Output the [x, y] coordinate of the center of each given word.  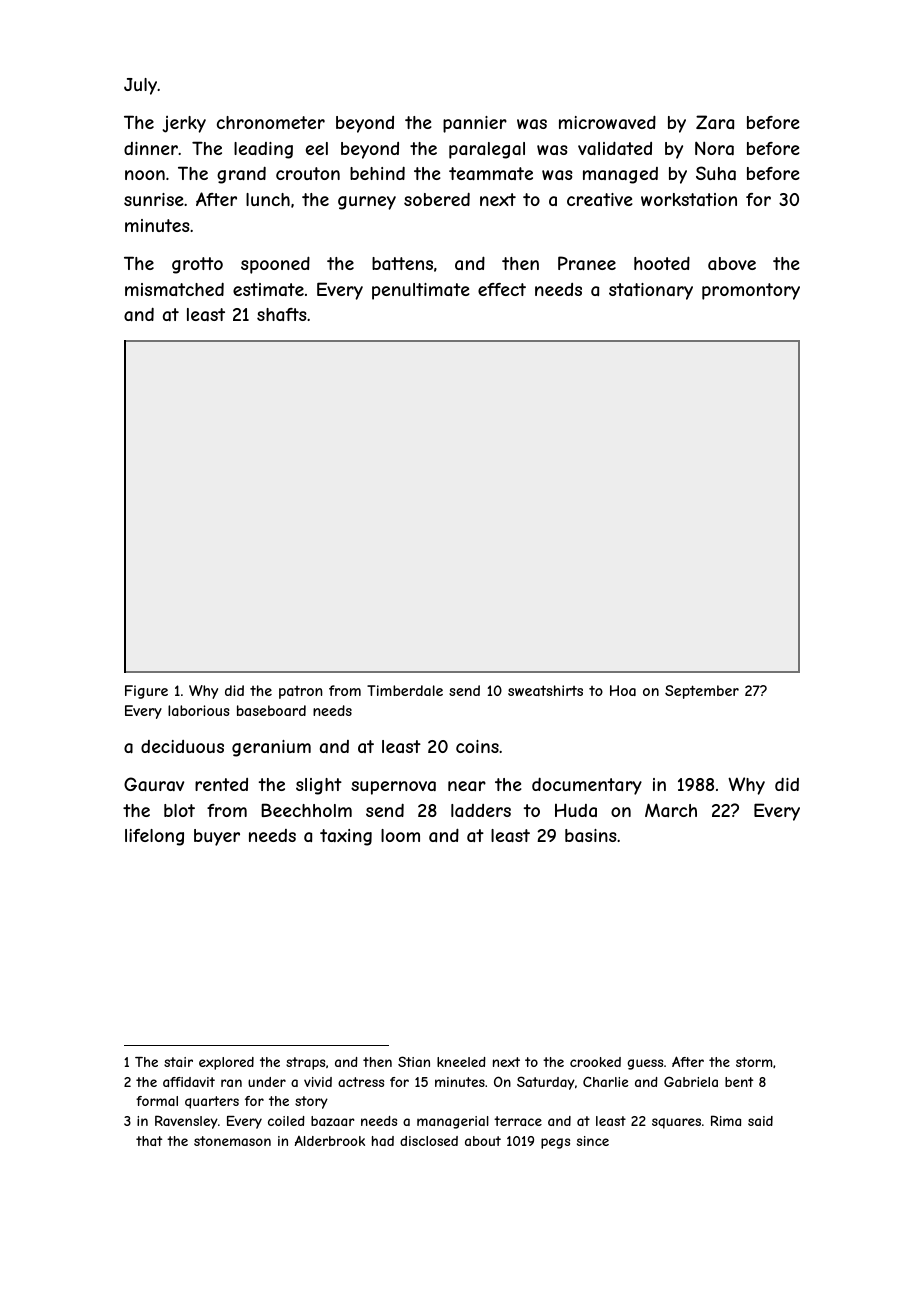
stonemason [232, 1141]
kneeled [461, 1062]
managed [620, 175]
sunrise [154, 199]
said [760, 1121]
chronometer [271, 122]
